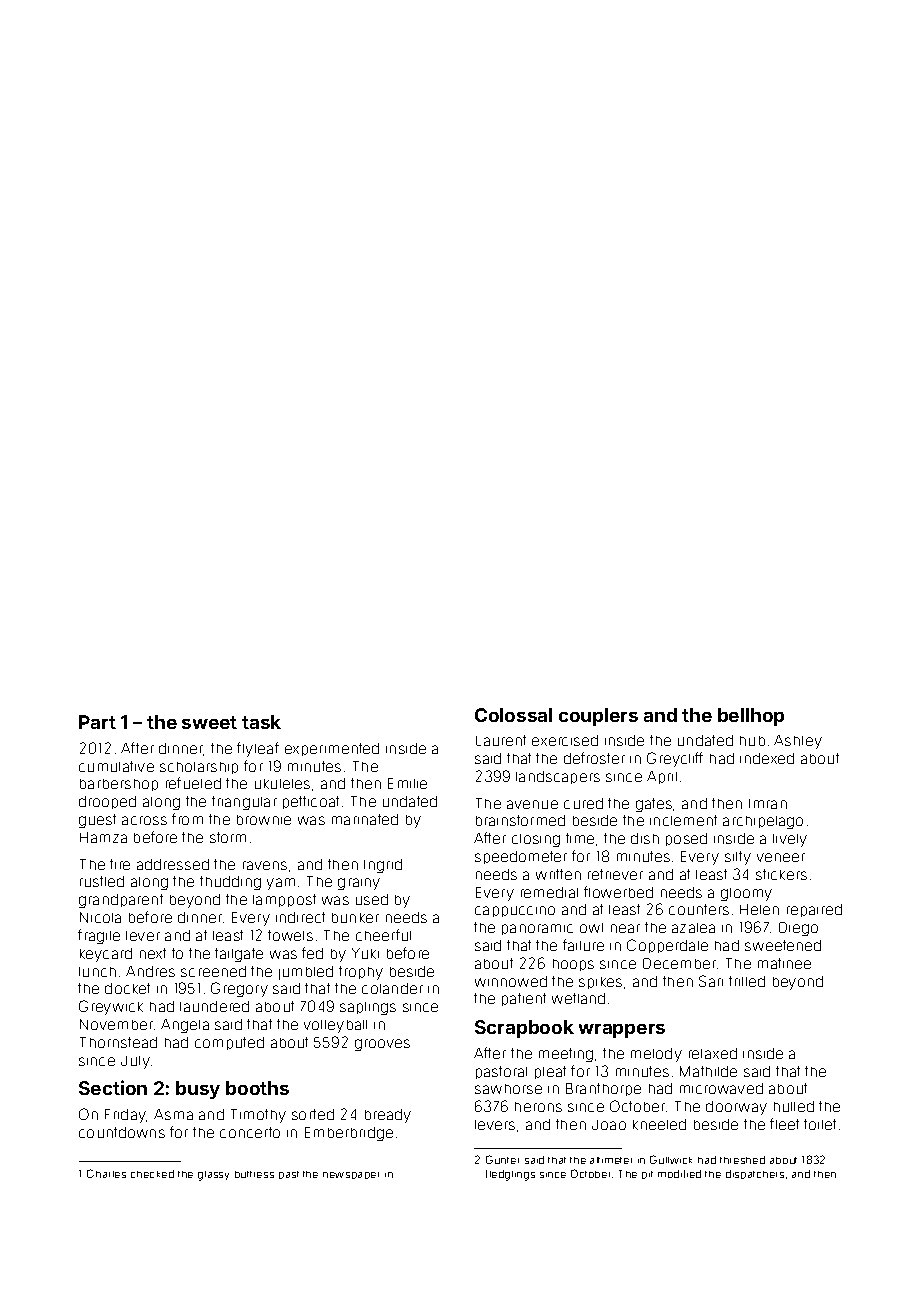  Describe the element at coordinates (501, 740) in the image. I see `Laurent` at that location.
